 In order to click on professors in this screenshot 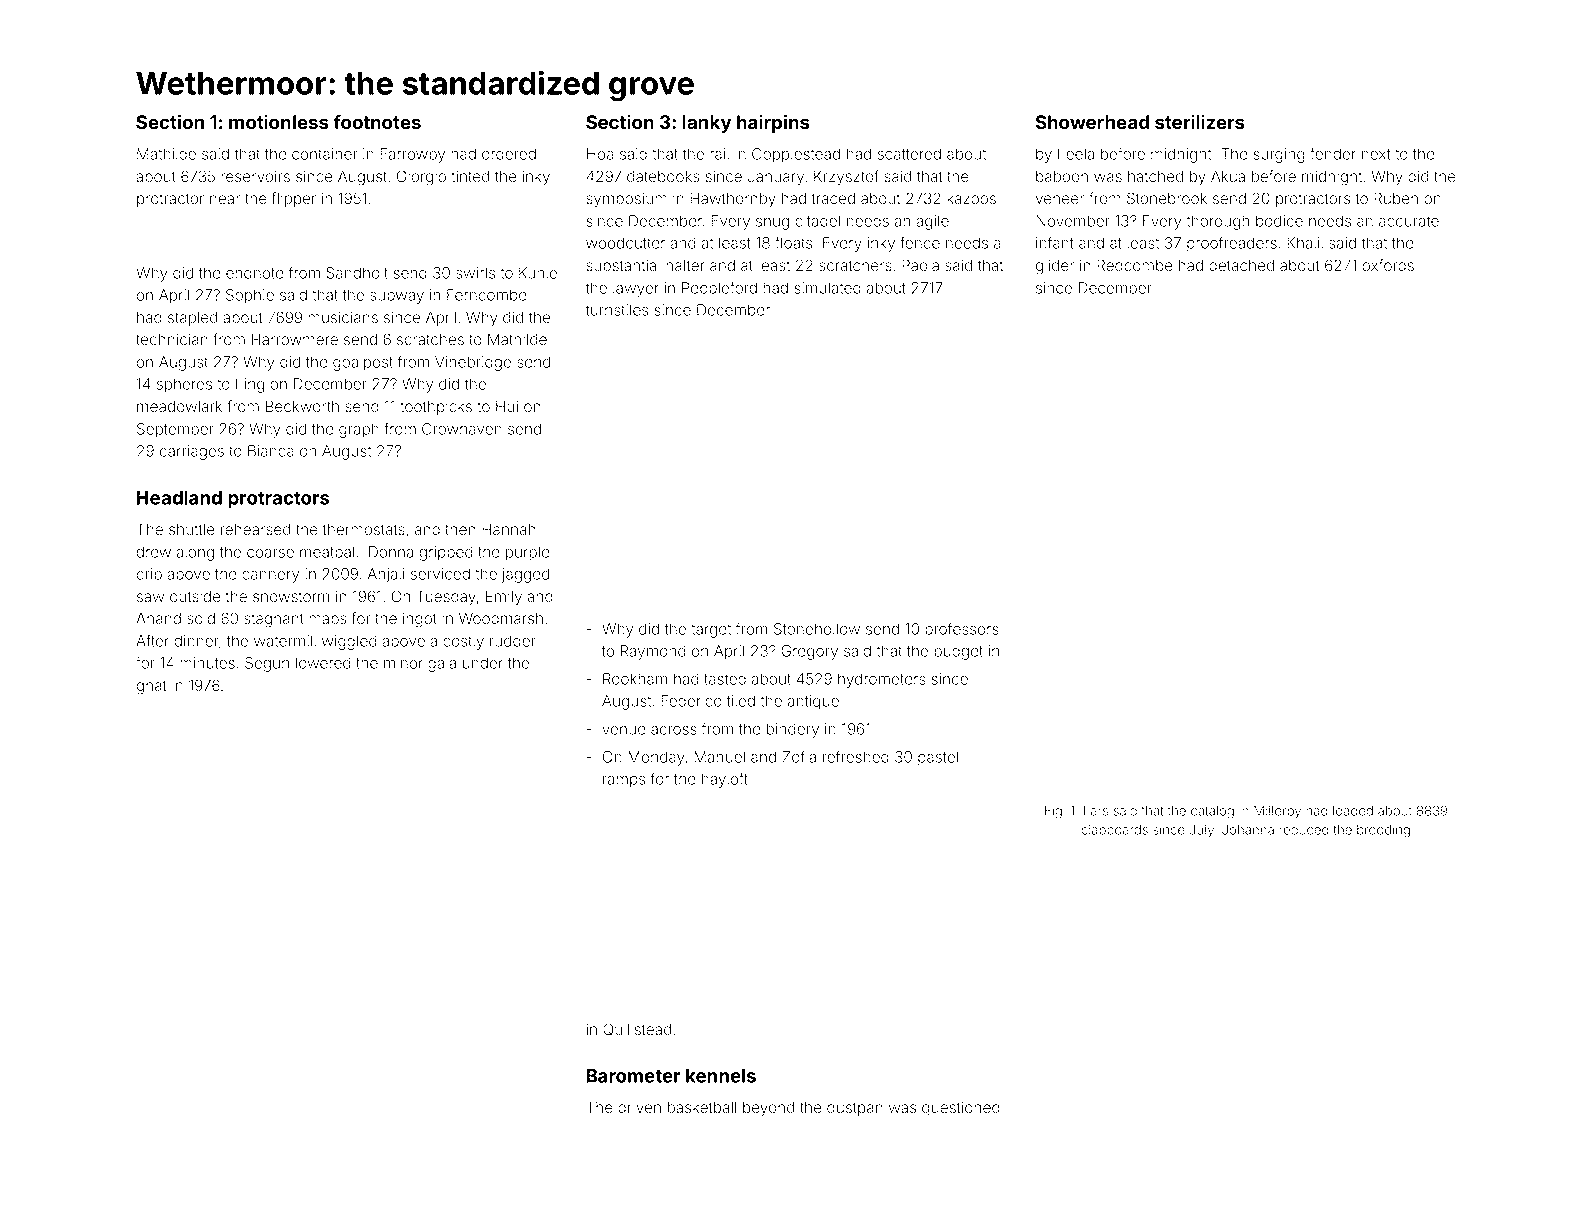, I will do `click(962, 630)`.
